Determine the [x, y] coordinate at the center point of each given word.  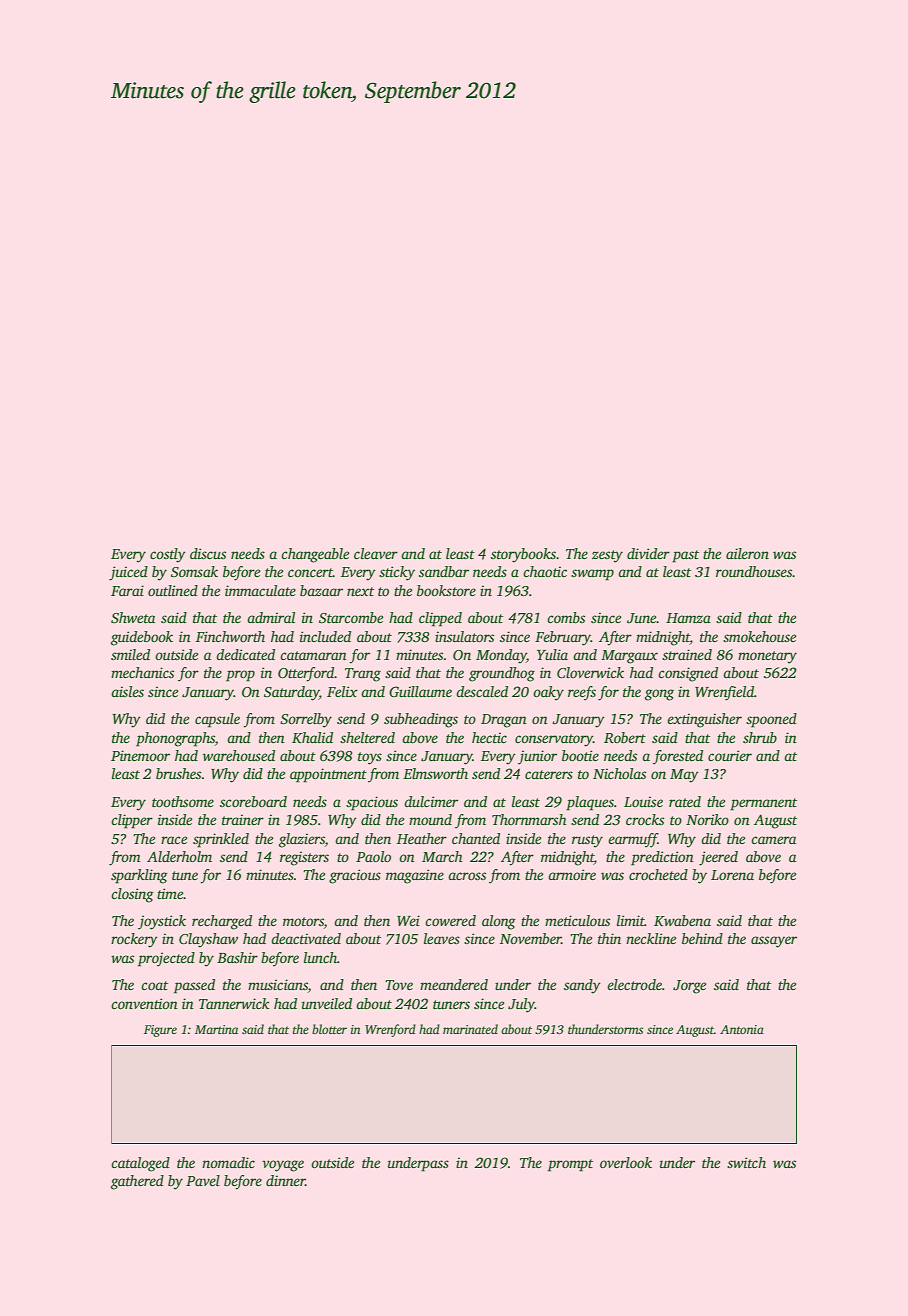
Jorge [689, 987]
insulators [464, 636]
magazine [415, 876]
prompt [570, 1165]
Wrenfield [724, 693]
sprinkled [221, 840]
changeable [315, 555]
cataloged [140, 1164]
